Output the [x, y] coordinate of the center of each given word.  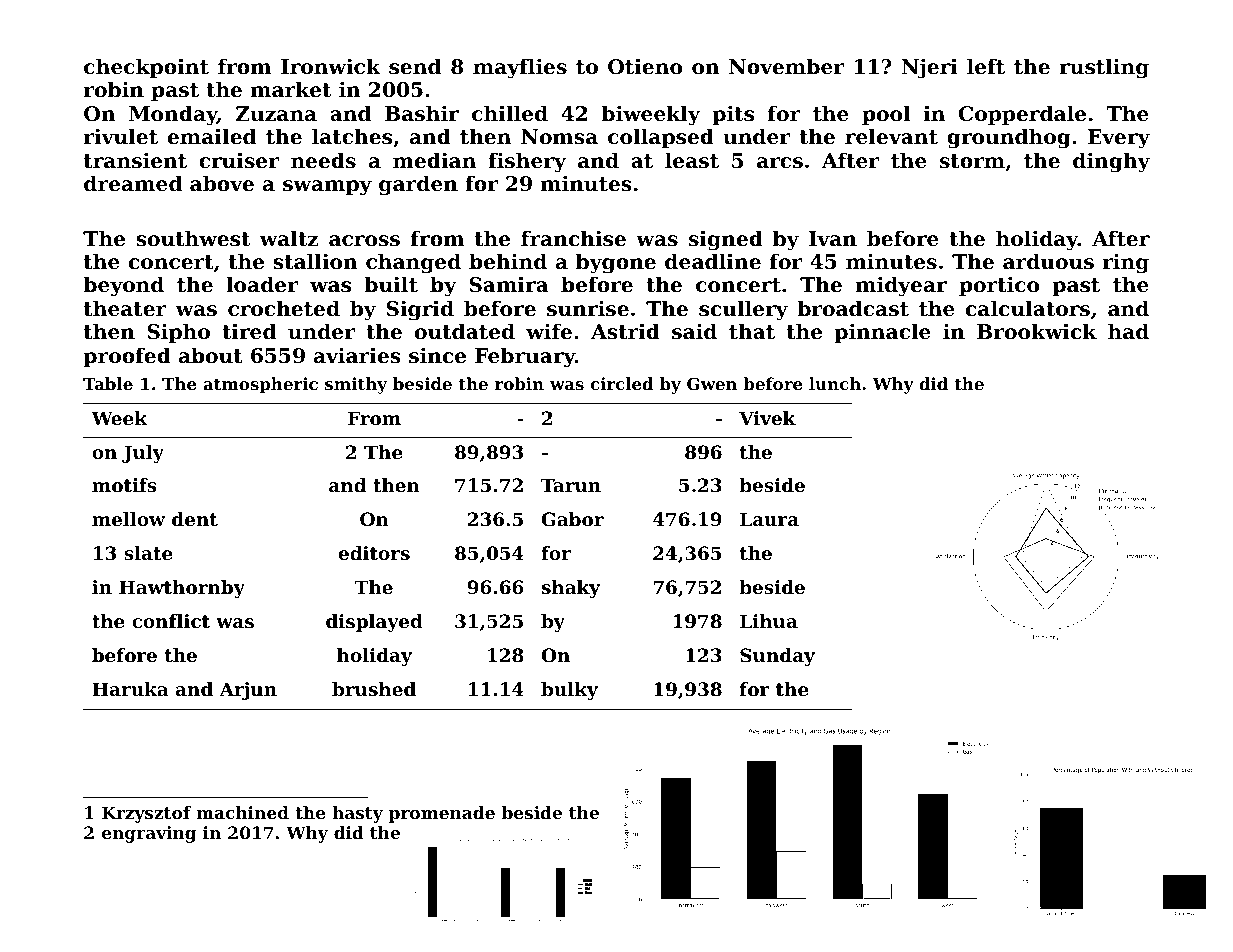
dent [195, 519]
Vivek [767, 418]
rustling [1104, 68]
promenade [442, 814]
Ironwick [331, 66]
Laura [769, 519]
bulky [569, 691]
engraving [149, 834]
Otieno [645, 66]
